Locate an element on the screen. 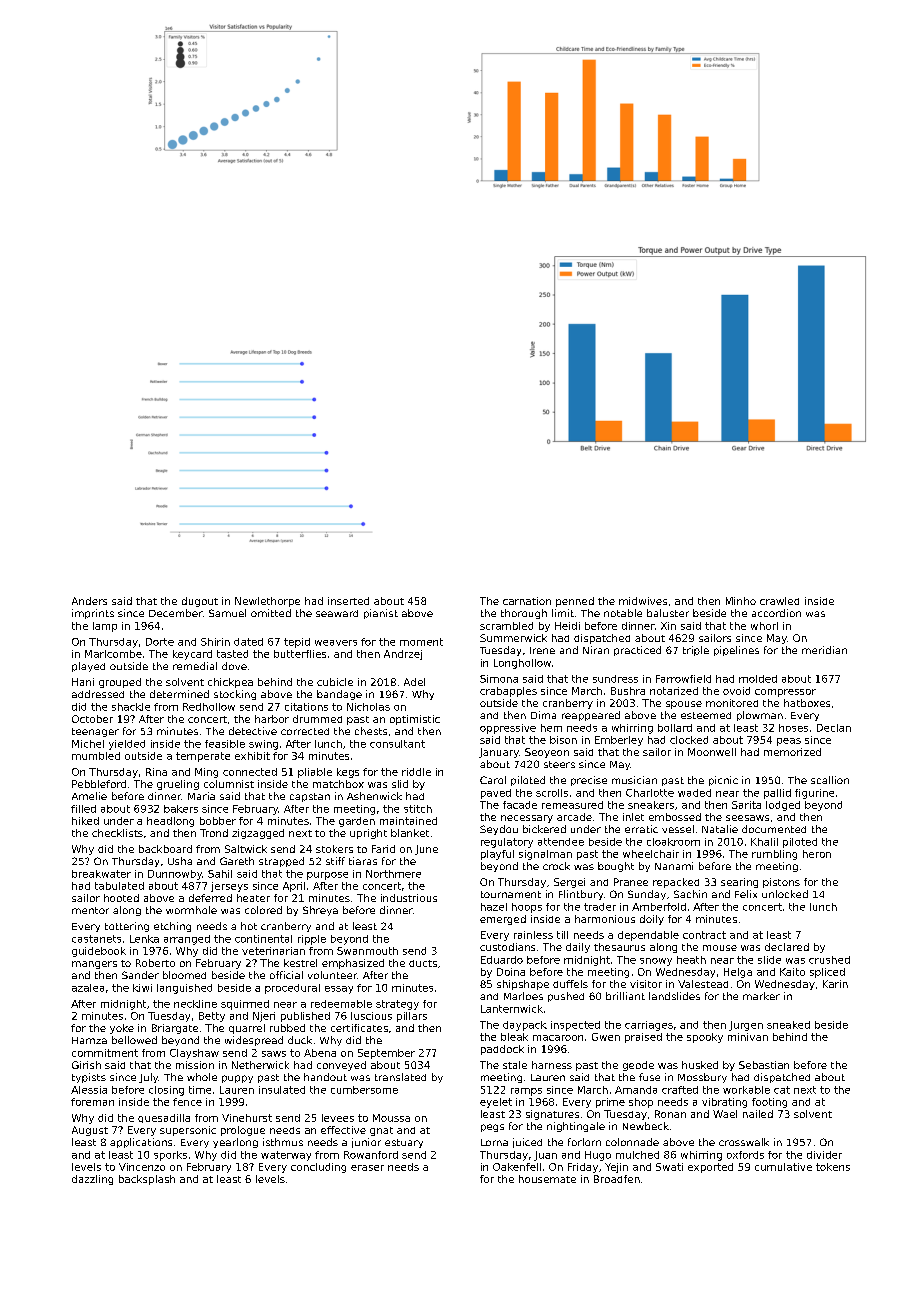 This screenshot has width=924, height=1308. documented is located at coordinates (774, 829).
